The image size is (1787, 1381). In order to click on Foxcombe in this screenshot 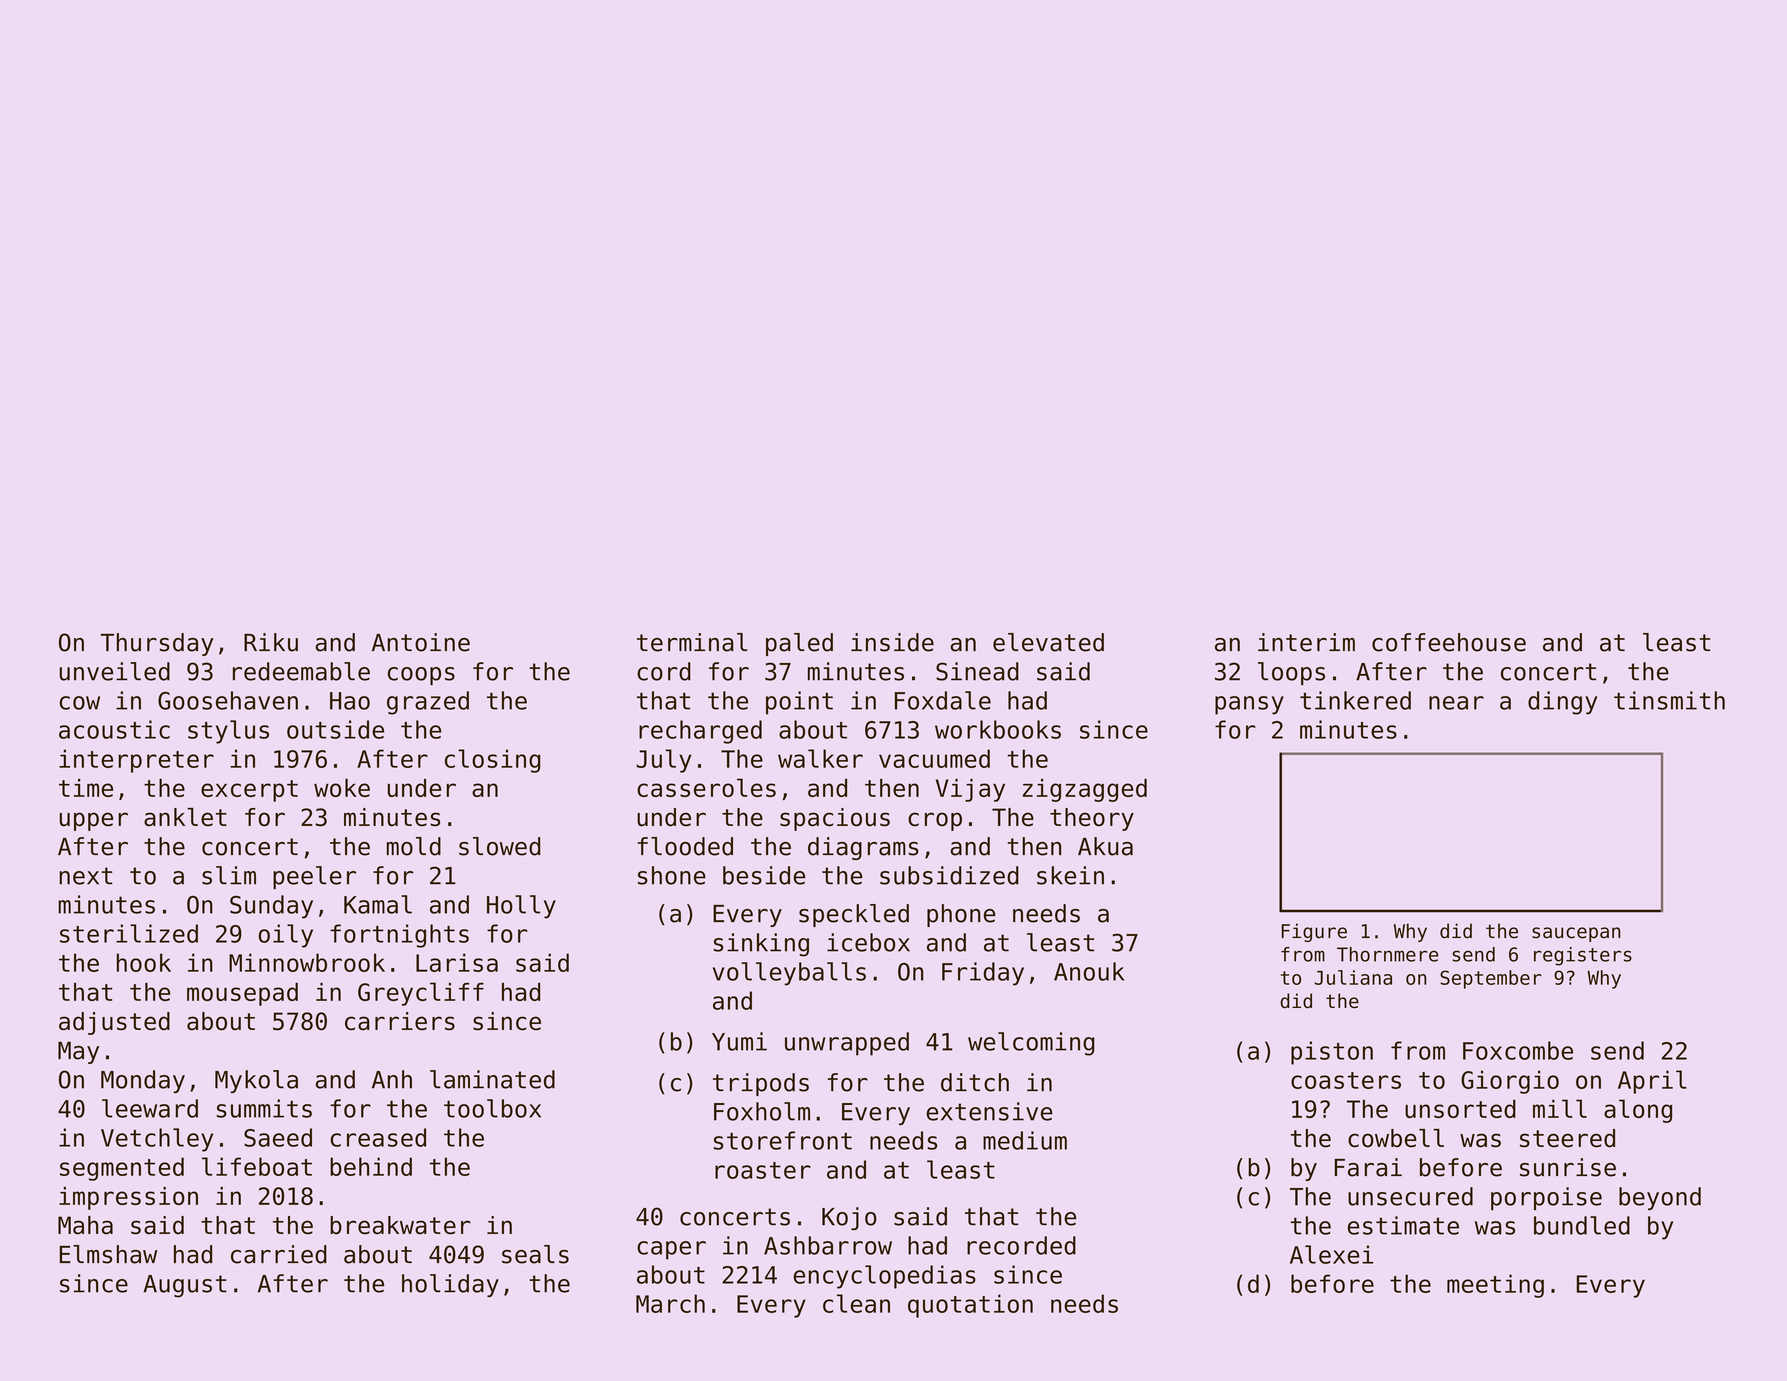, I will do `click(1518, 1050)`.
